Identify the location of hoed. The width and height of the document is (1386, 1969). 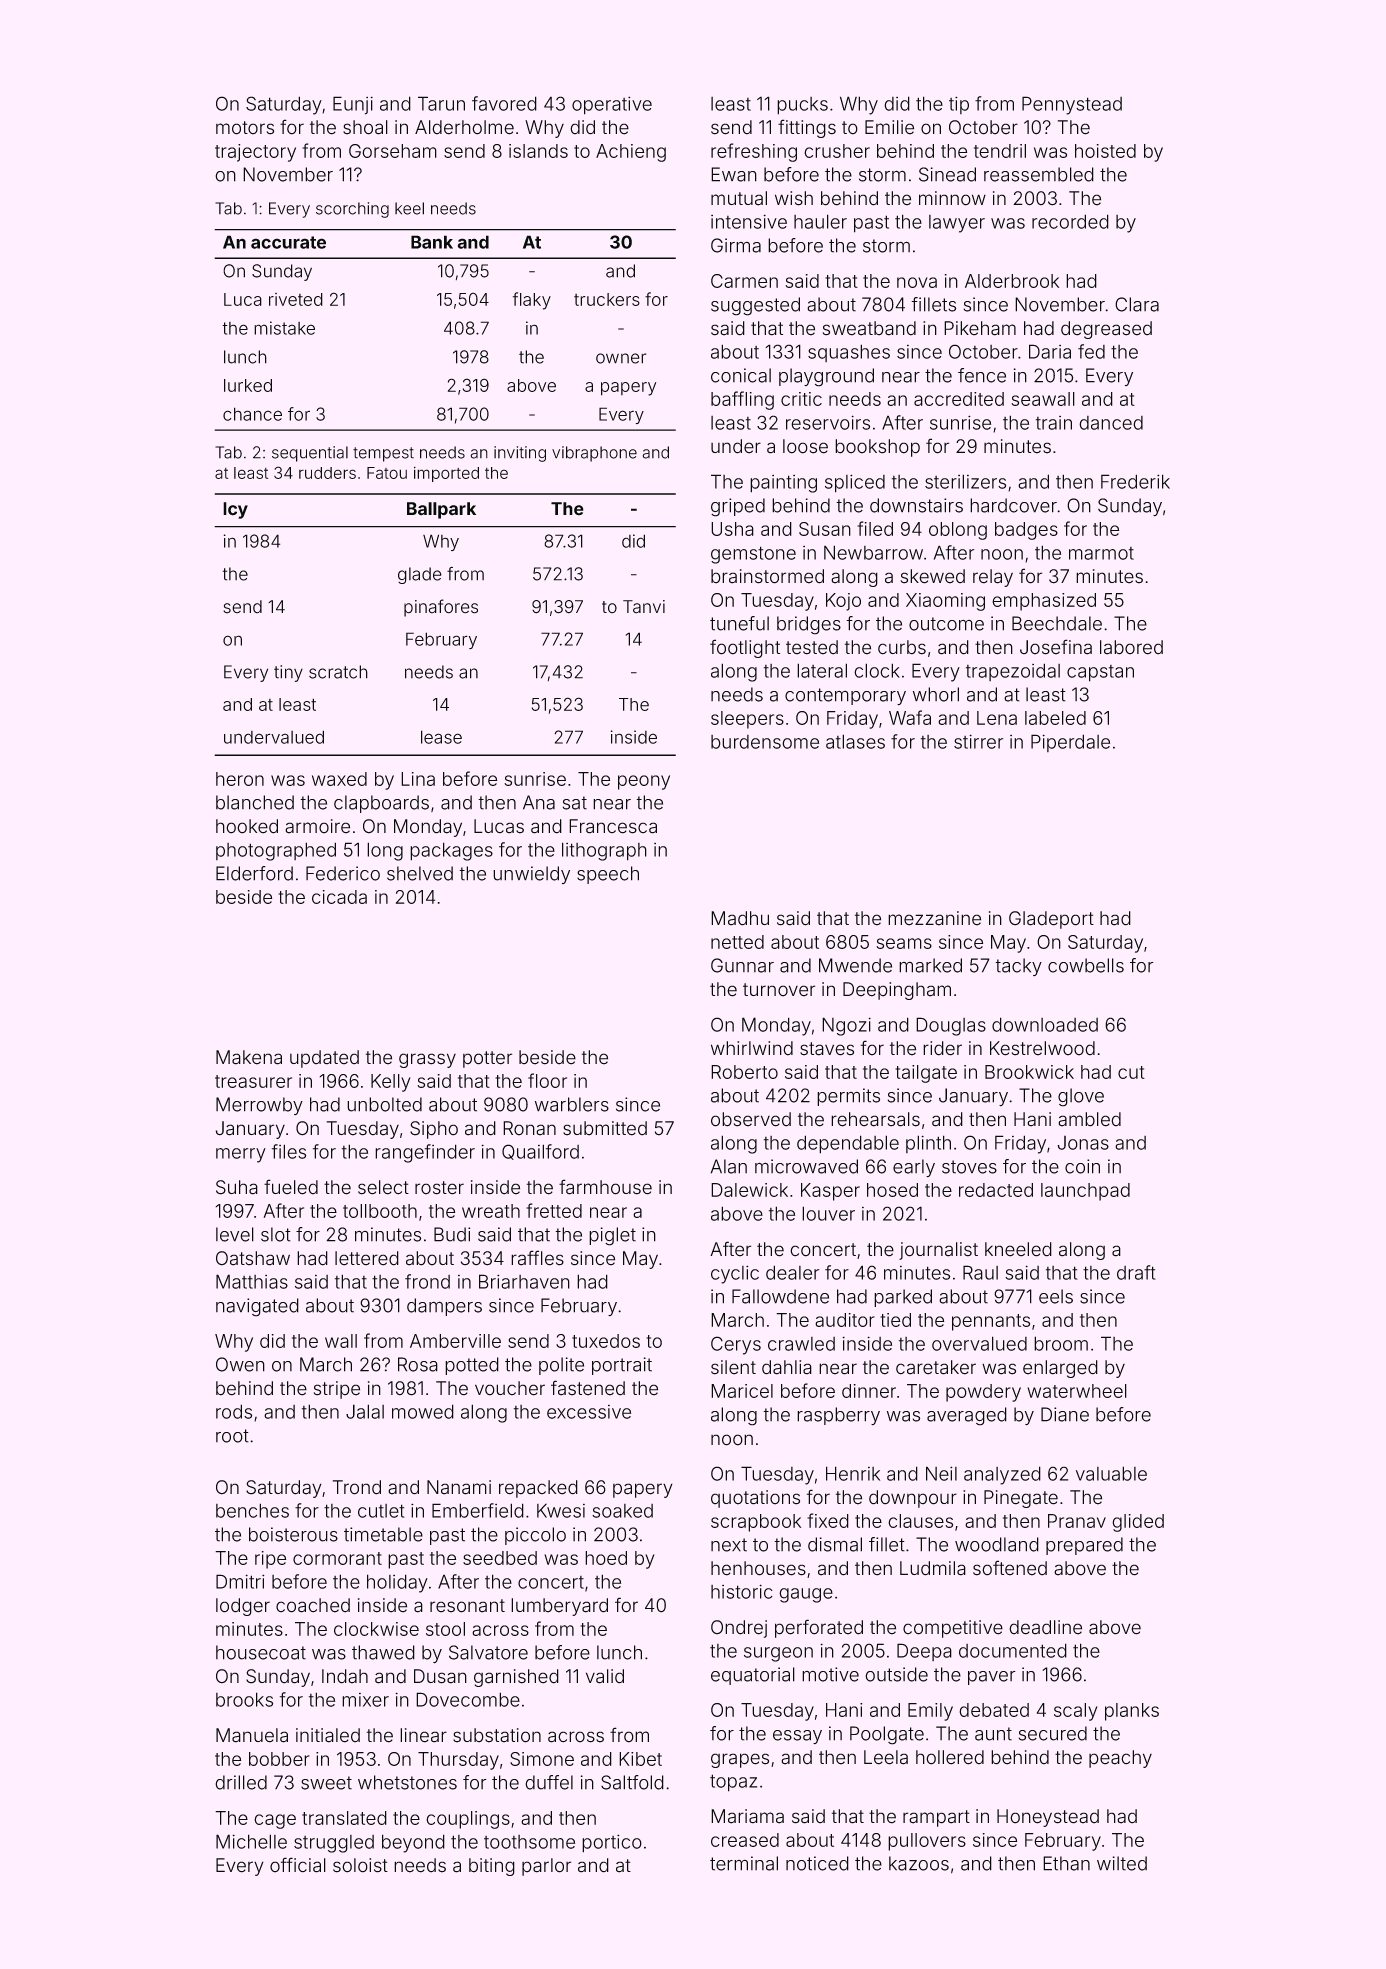
(606, 1558).
